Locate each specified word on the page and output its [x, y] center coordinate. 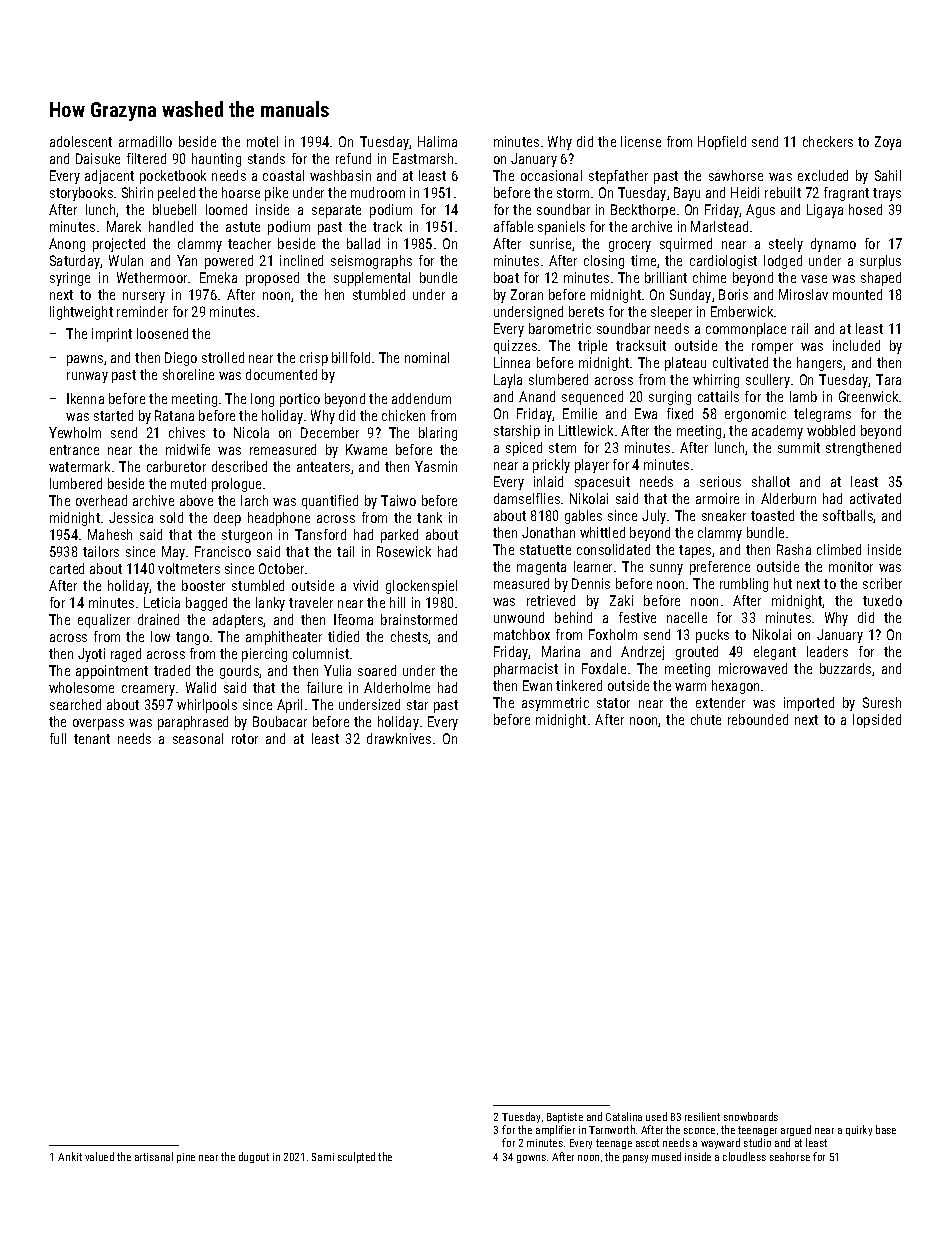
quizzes [515, 347]
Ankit [70, 1156]
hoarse [241, 192]
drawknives [399, 738]
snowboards [751, 1116]
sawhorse [736, 175]
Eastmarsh [423, 158]
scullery [768, 381]
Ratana [174, 415]
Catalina [624, 1116]
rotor [245, 739]
